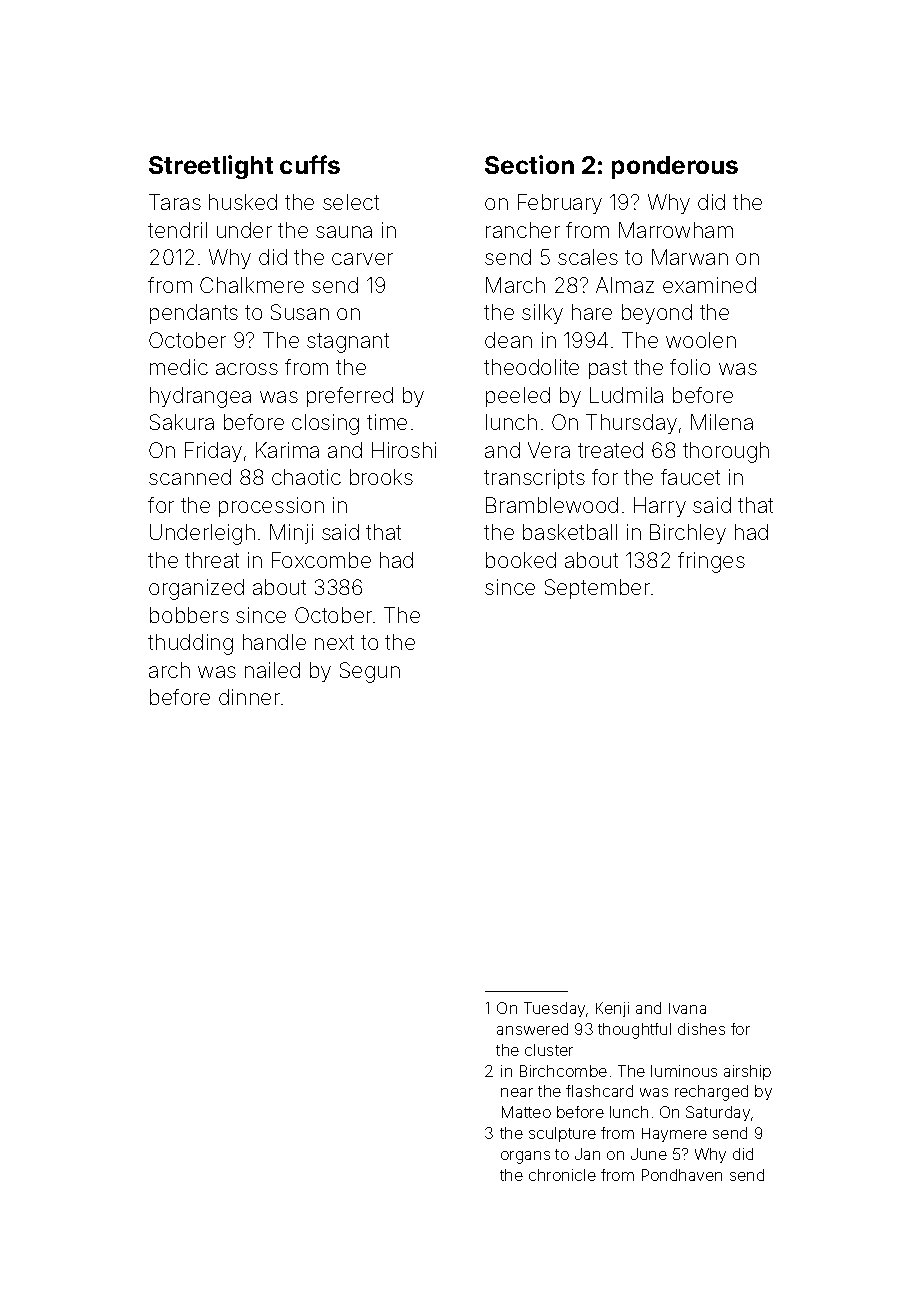  Describe the element at coordinates (562, 1175) in the screenshot. I see `chronicle` at that location.
